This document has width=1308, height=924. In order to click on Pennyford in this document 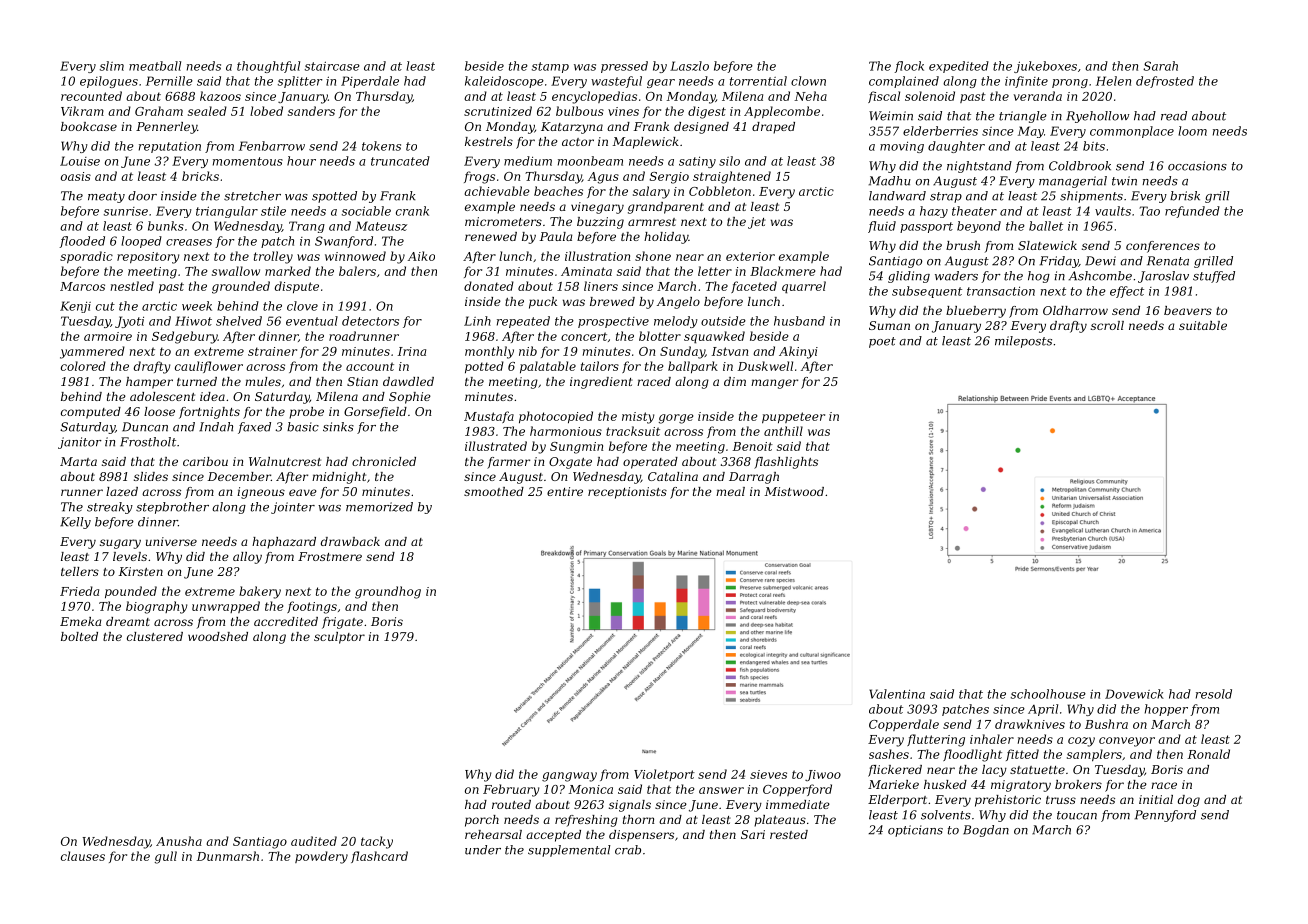, I will do `click(1165, 816)`.
